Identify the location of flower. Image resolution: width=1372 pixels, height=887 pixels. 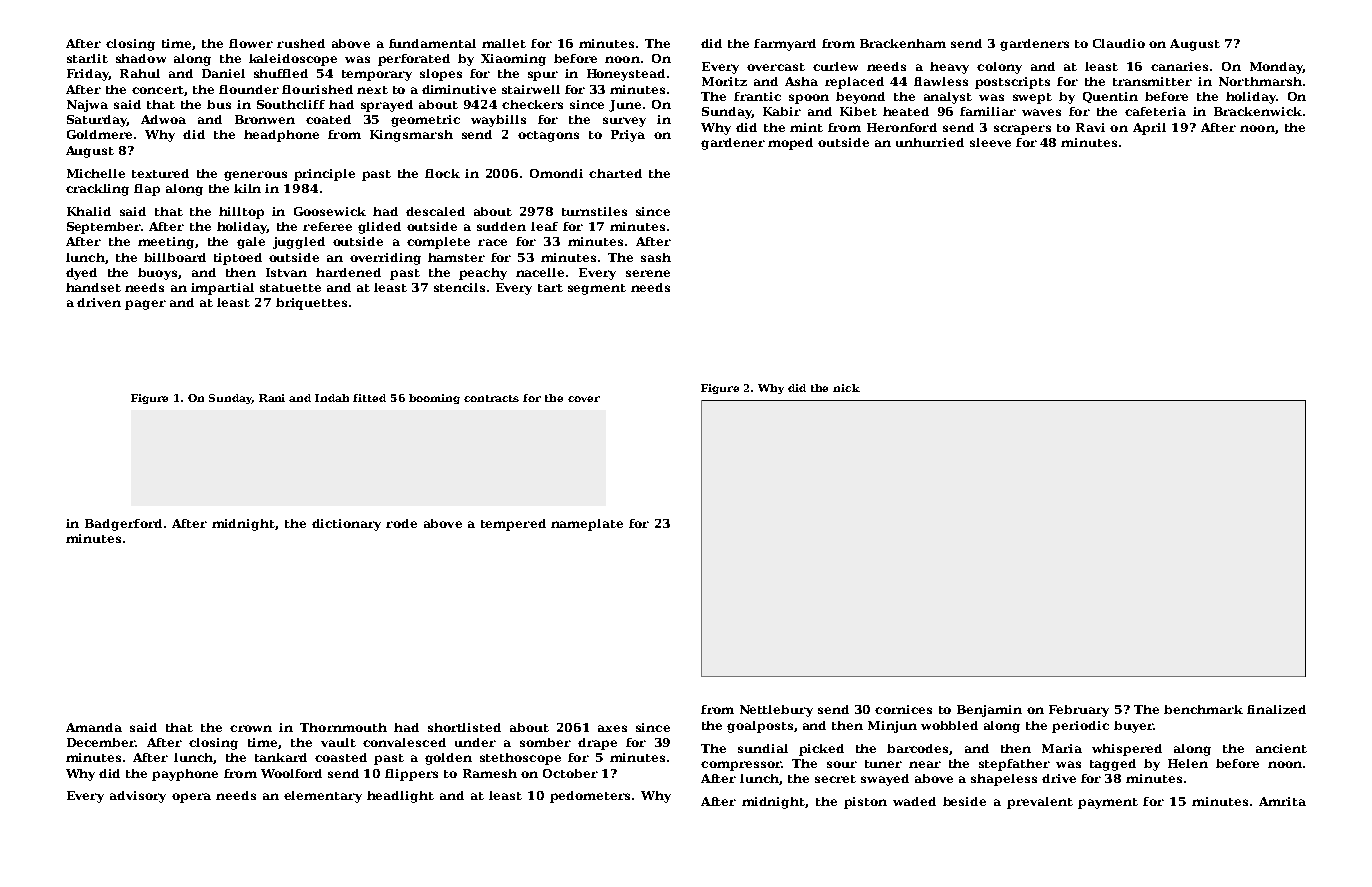
(251, 43).
